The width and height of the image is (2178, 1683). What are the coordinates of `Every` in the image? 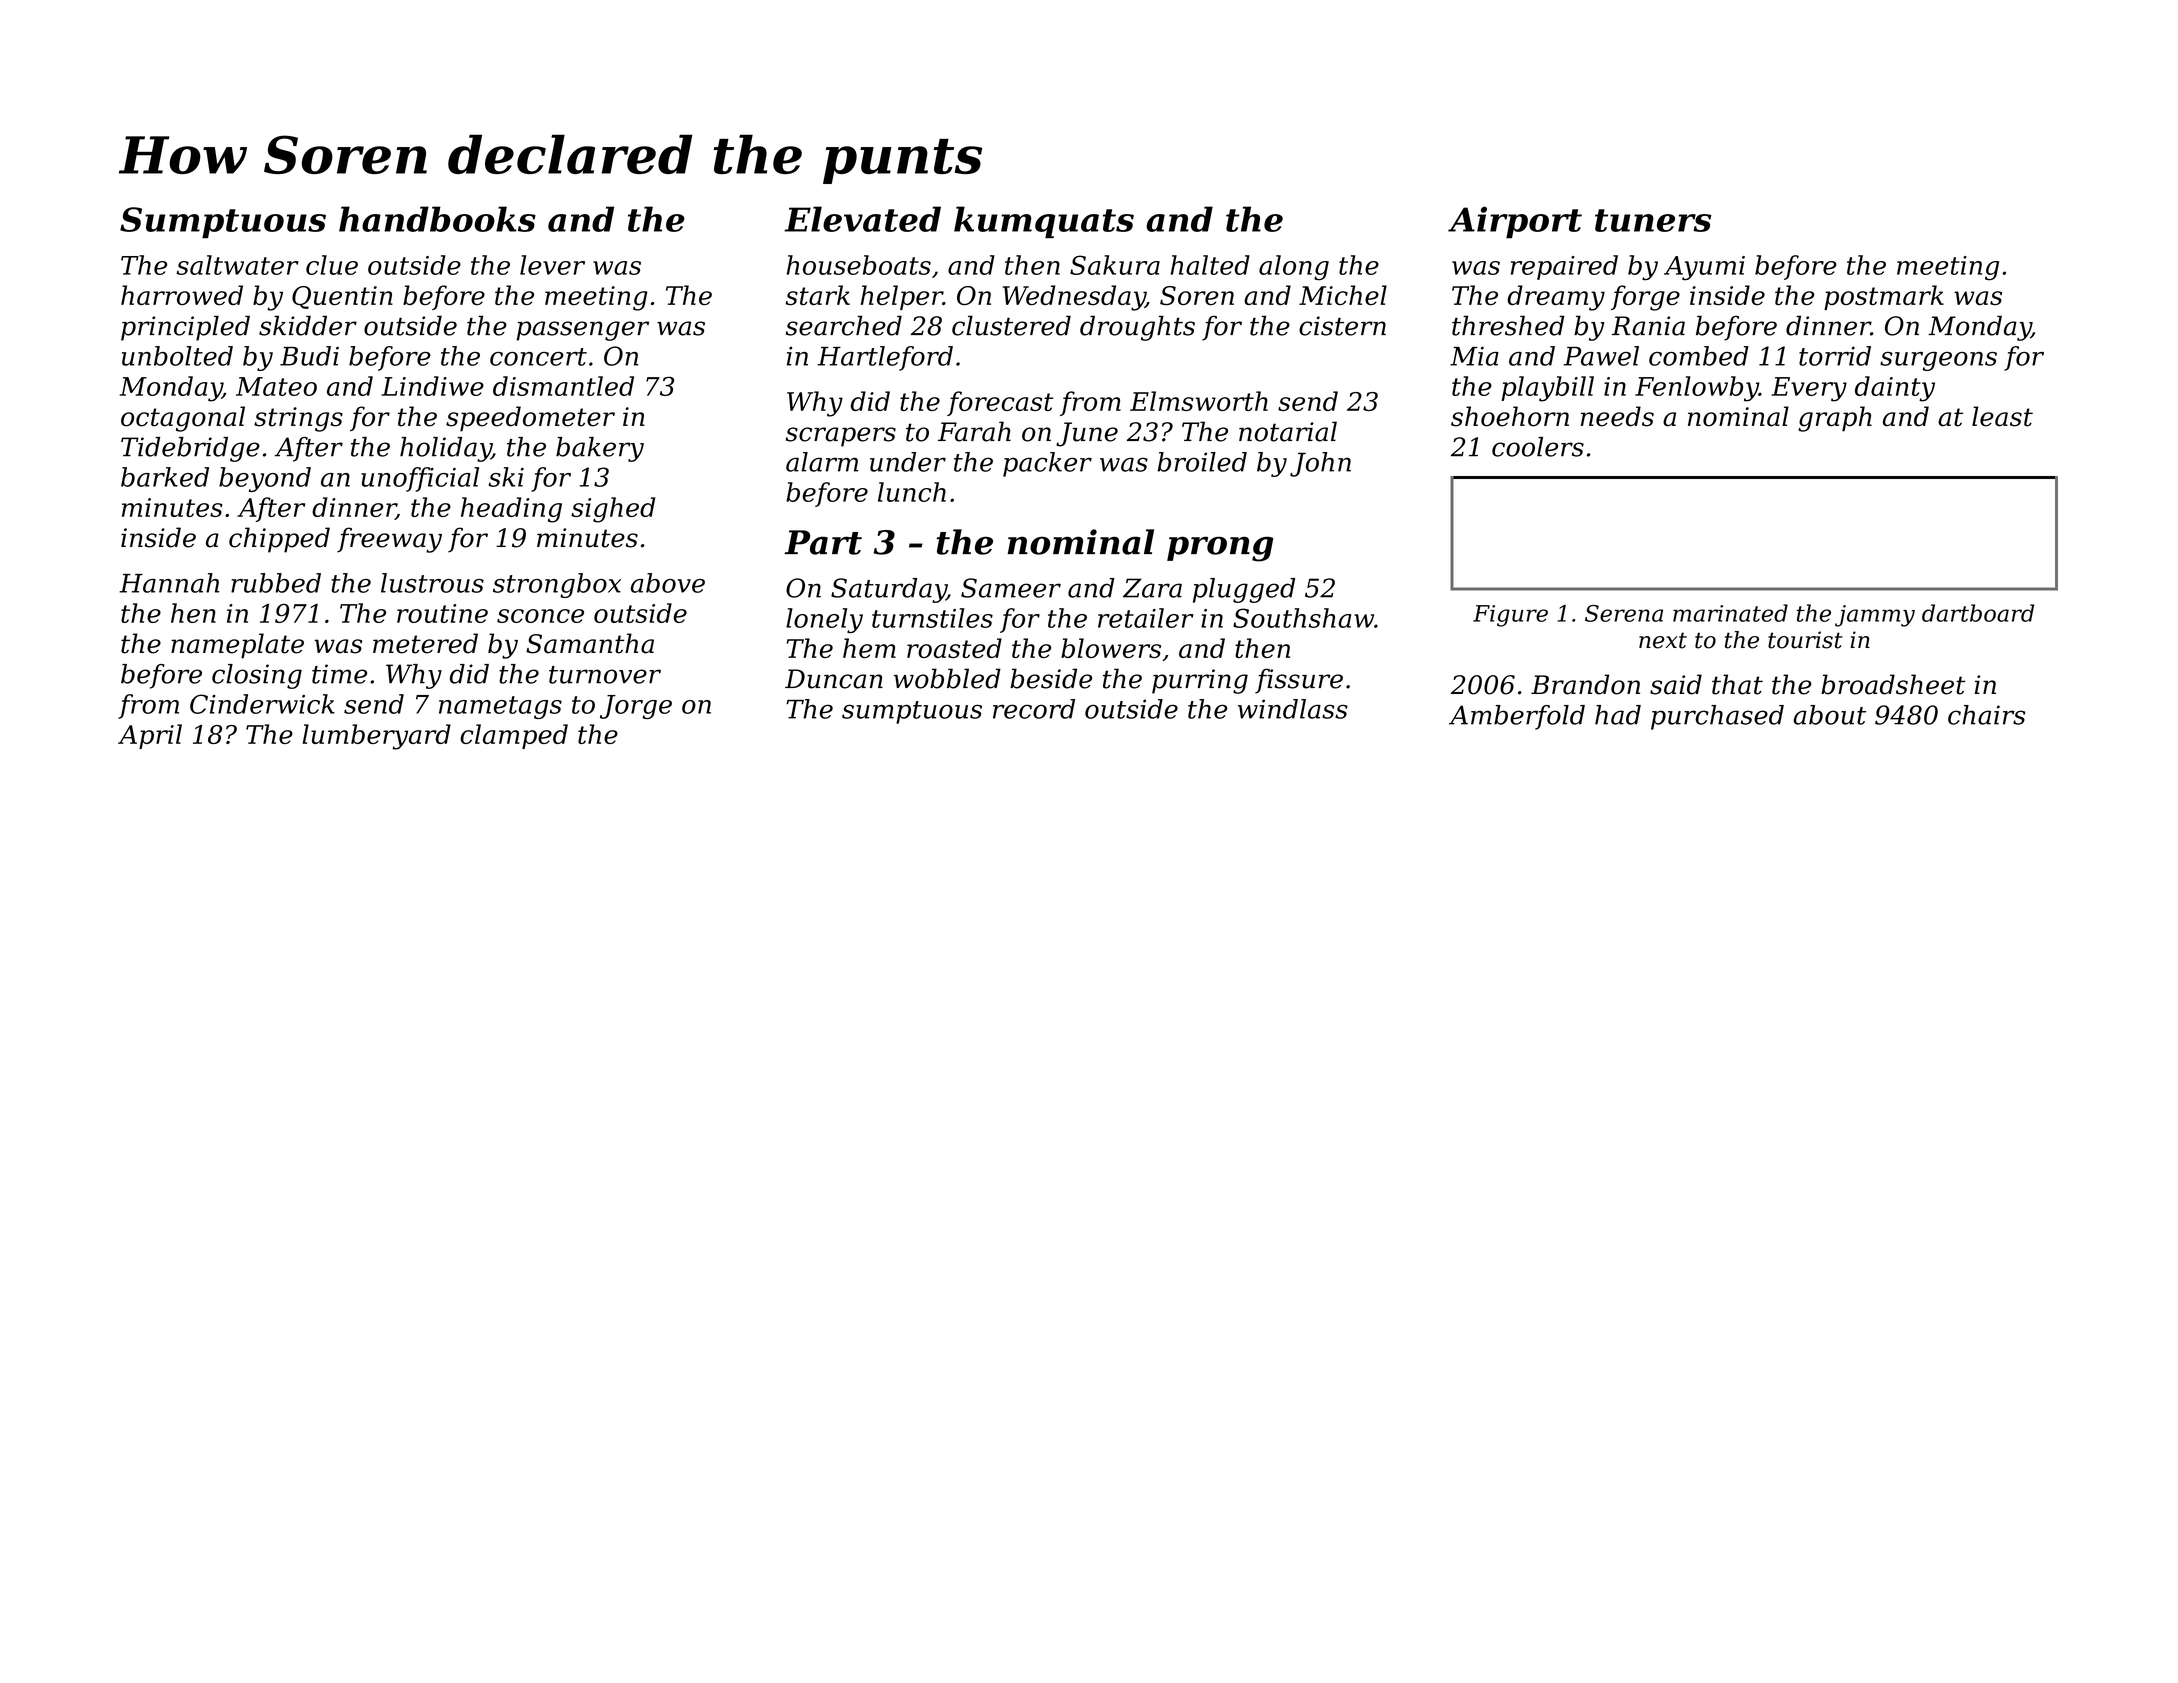 It's located at (1809, 389).
